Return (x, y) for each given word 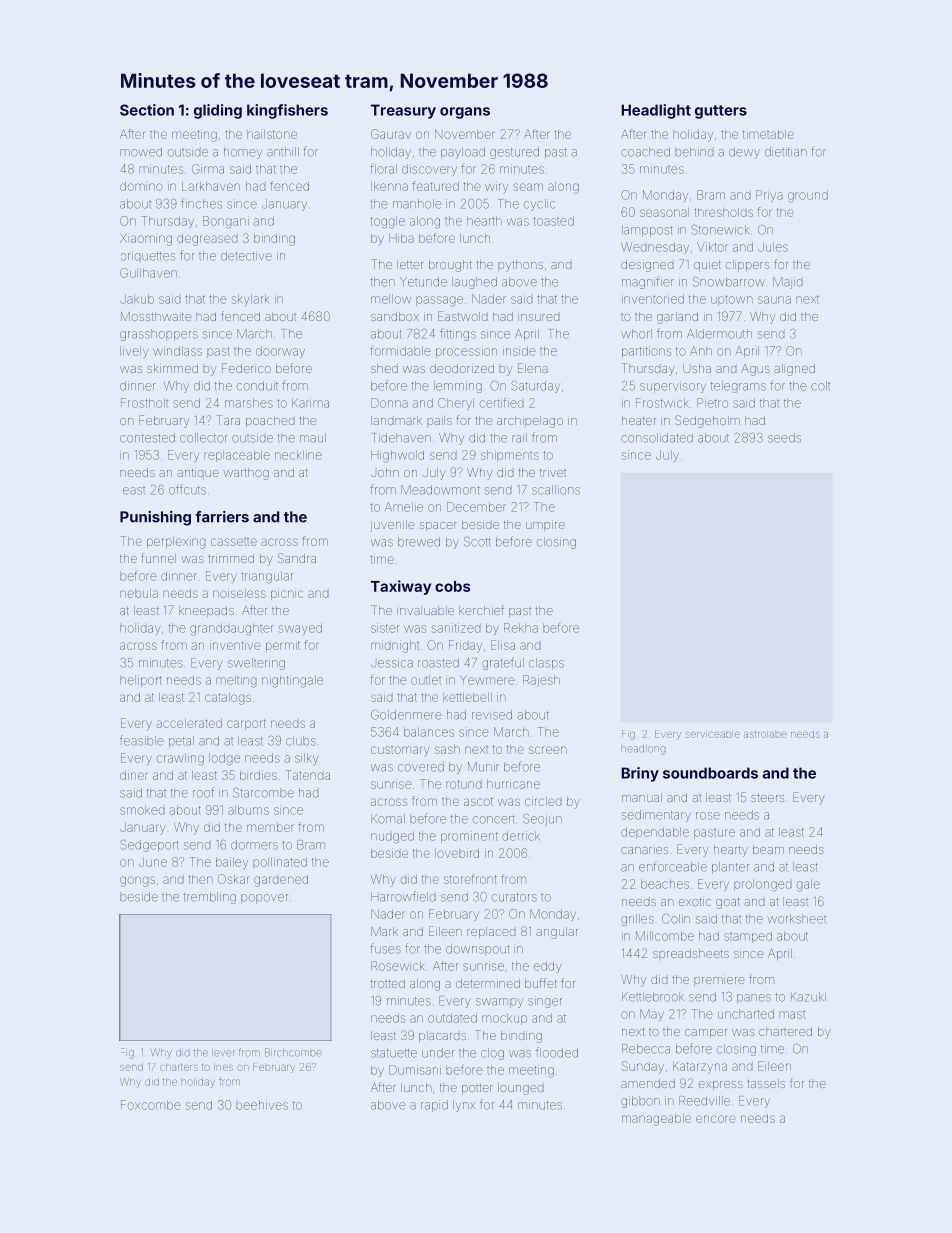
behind (694, 152)
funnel (158, 558)
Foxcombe (151, 1105)
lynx (464, 1106)
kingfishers (287, 111)
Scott (477, 542)
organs (465, 113)
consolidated (657, 438)
